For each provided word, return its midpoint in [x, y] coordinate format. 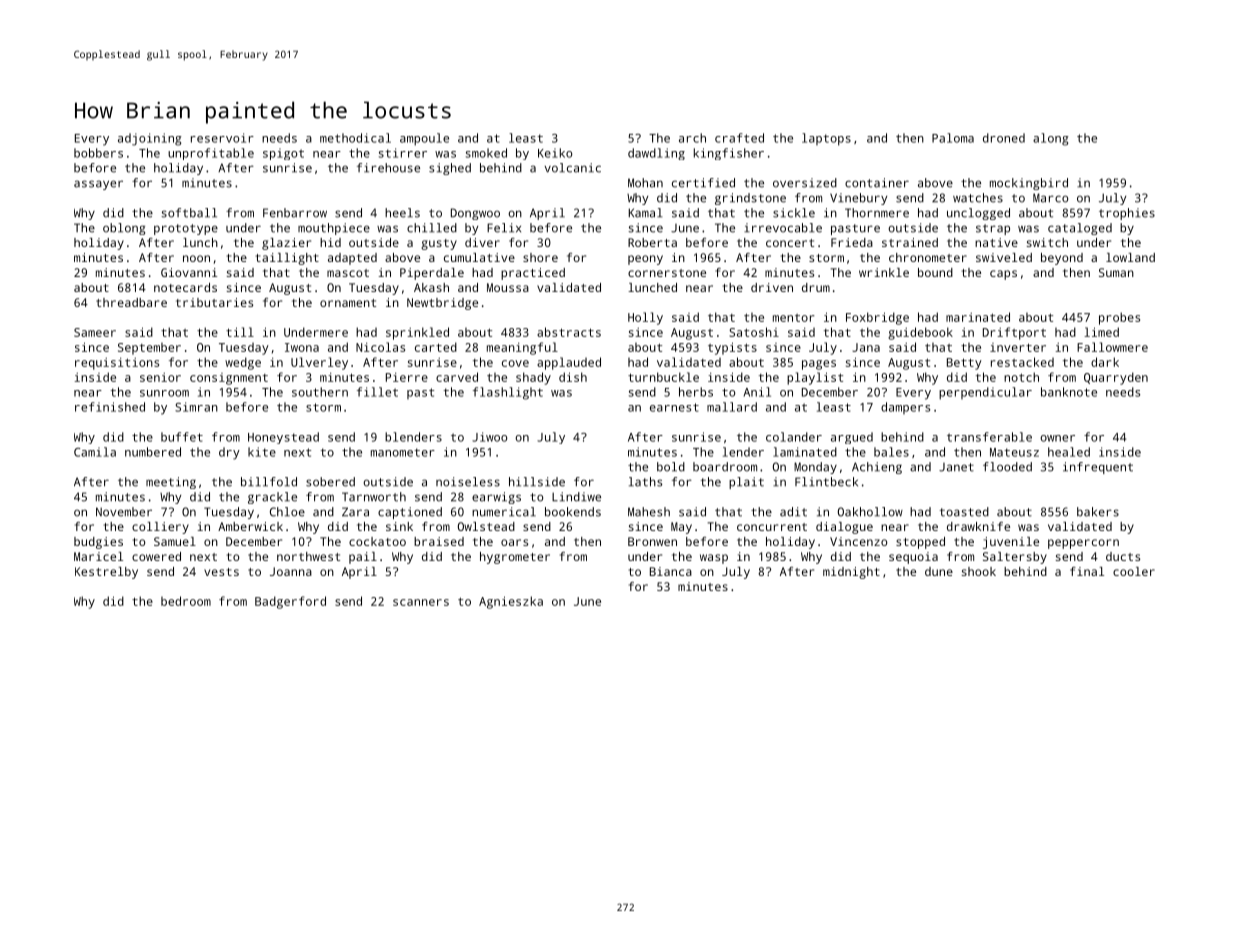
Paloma [953, 138]
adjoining [150, 139]
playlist [815, 378]
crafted [739, 138]
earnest [674, 407]
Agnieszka [511, 602]
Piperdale [432, 274]
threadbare [131, 302]
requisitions [117, 364]
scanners [421, 602]
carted [436, 347]
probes [1119, 318]
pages [819, 365]
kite [262, 452]
